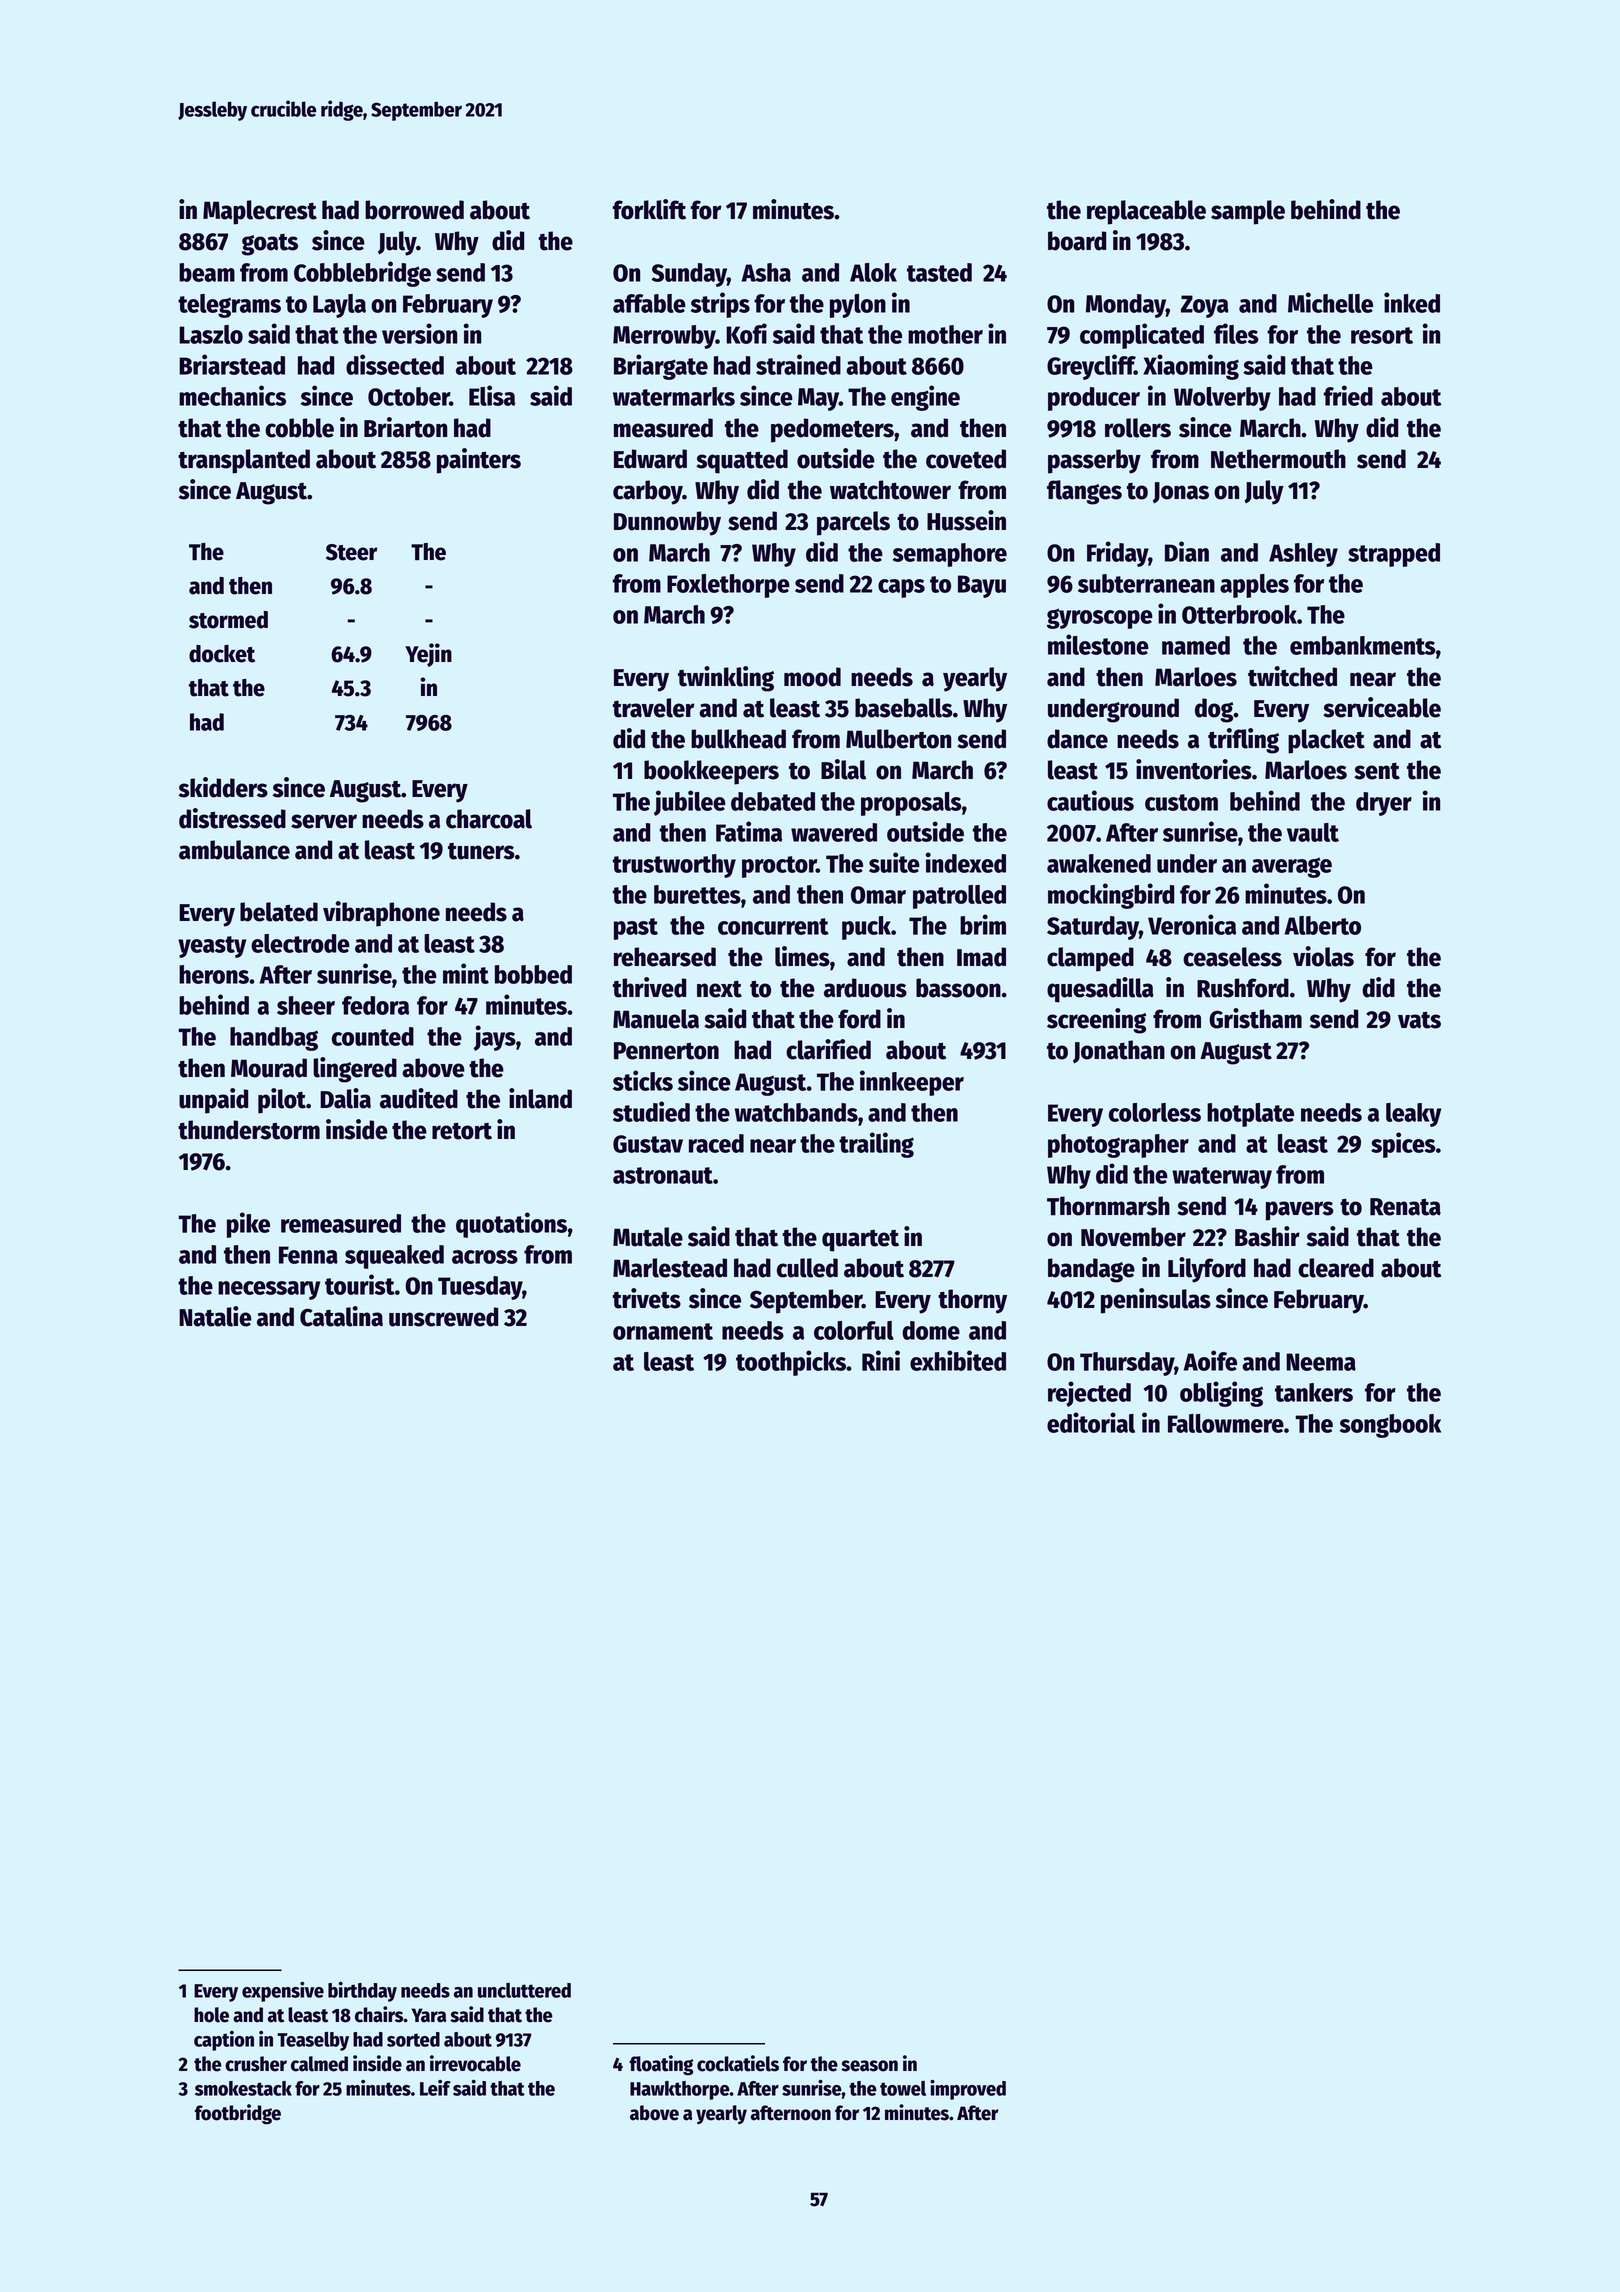 The width and height of the document is (1620, 2292). Describe the element at coordinates (1348, 395) in the document. I see `fried` at that location.
